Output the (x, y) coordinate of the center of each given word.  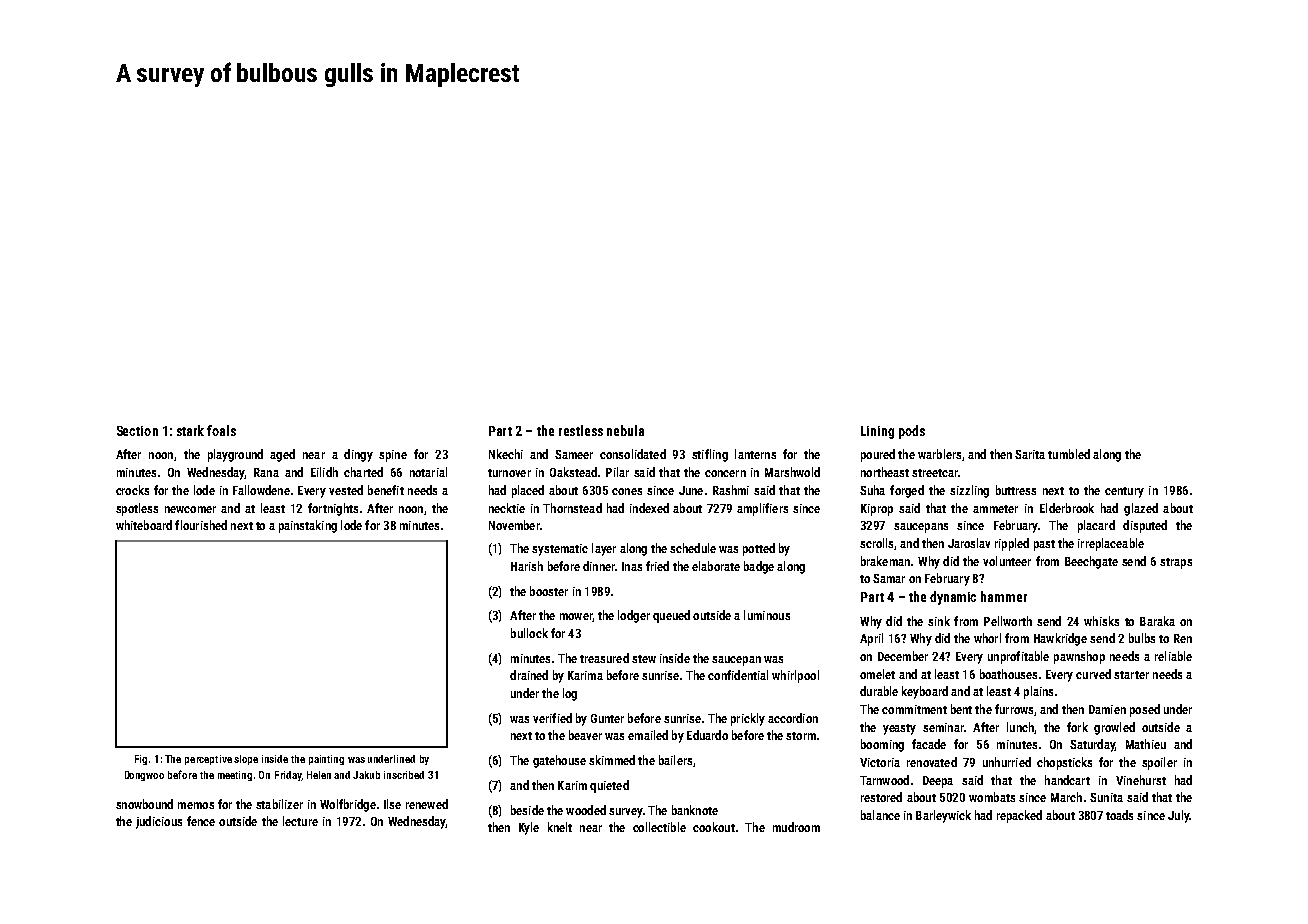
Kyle (529, 828)
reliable (1173, 656)
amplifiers (762, 509)
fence (201, 821)
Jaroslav (969, 543)
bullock (529, 633)
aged (282, 455)
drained (529, 675)
